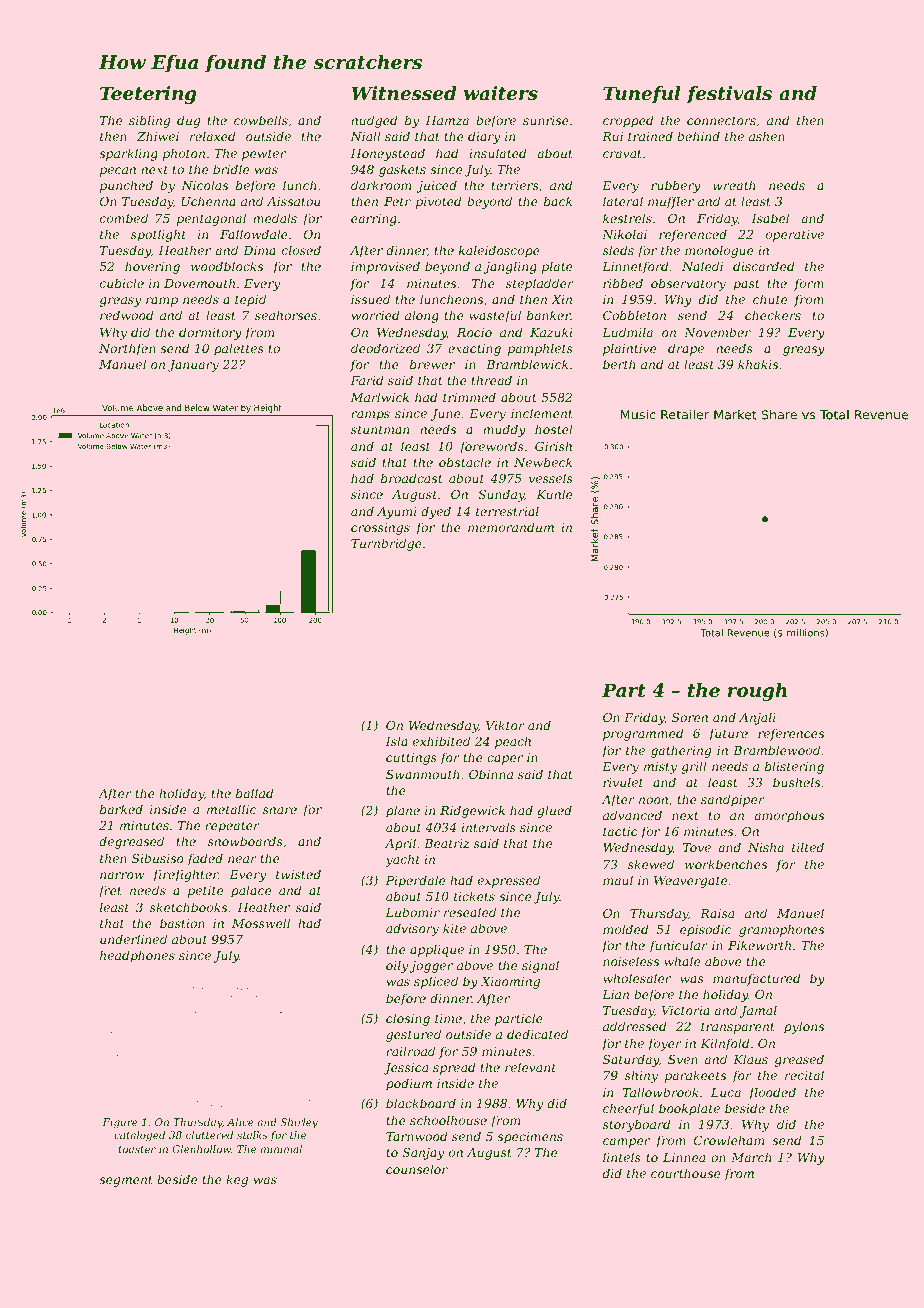 Image resolution: width=924 pixels, height=1308 pixels. I want to click on Nicolas, so click(204, 185).
